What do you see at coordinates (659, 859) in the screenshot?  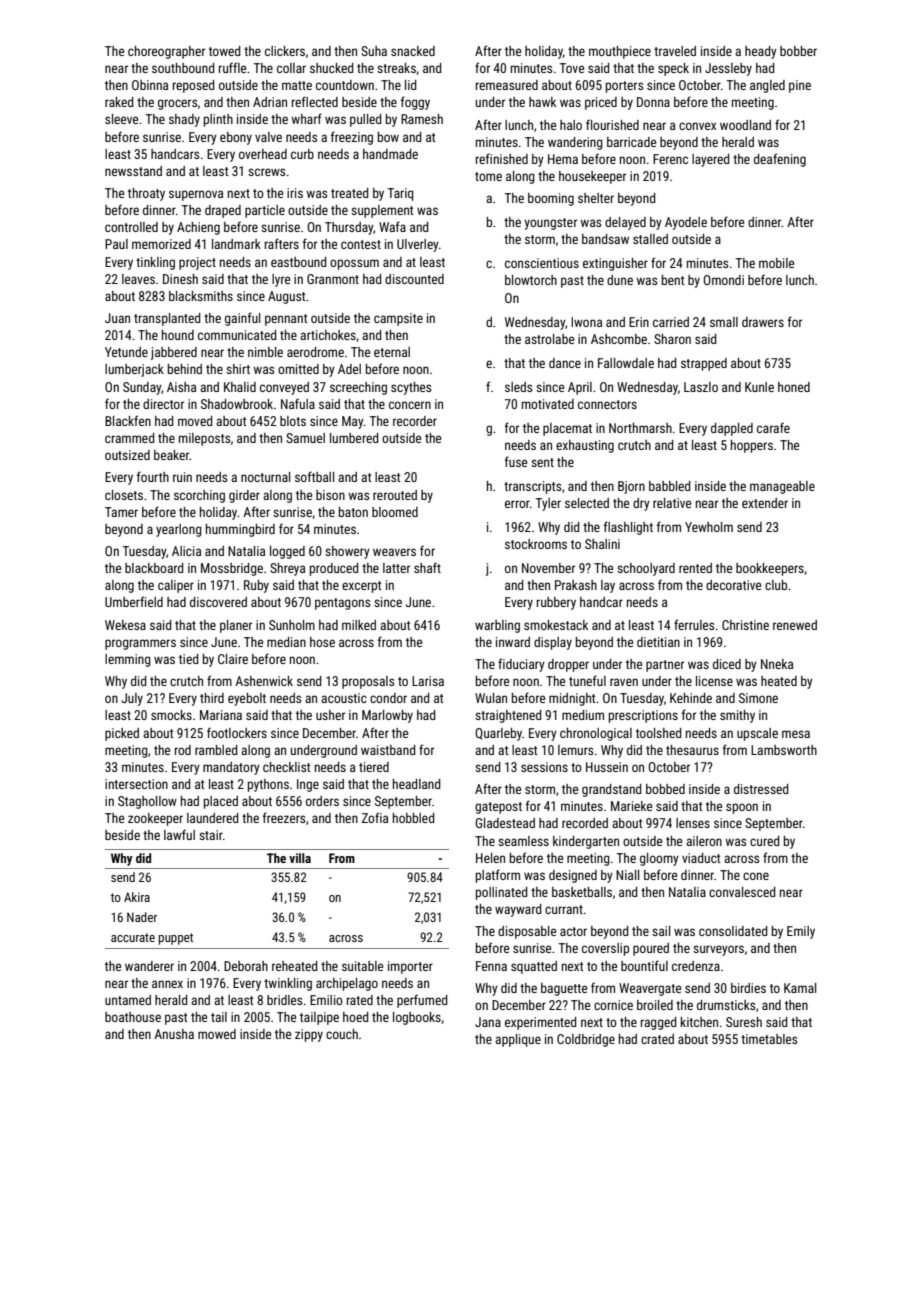 I see `gloomy` at bounding box center [659, 859].
